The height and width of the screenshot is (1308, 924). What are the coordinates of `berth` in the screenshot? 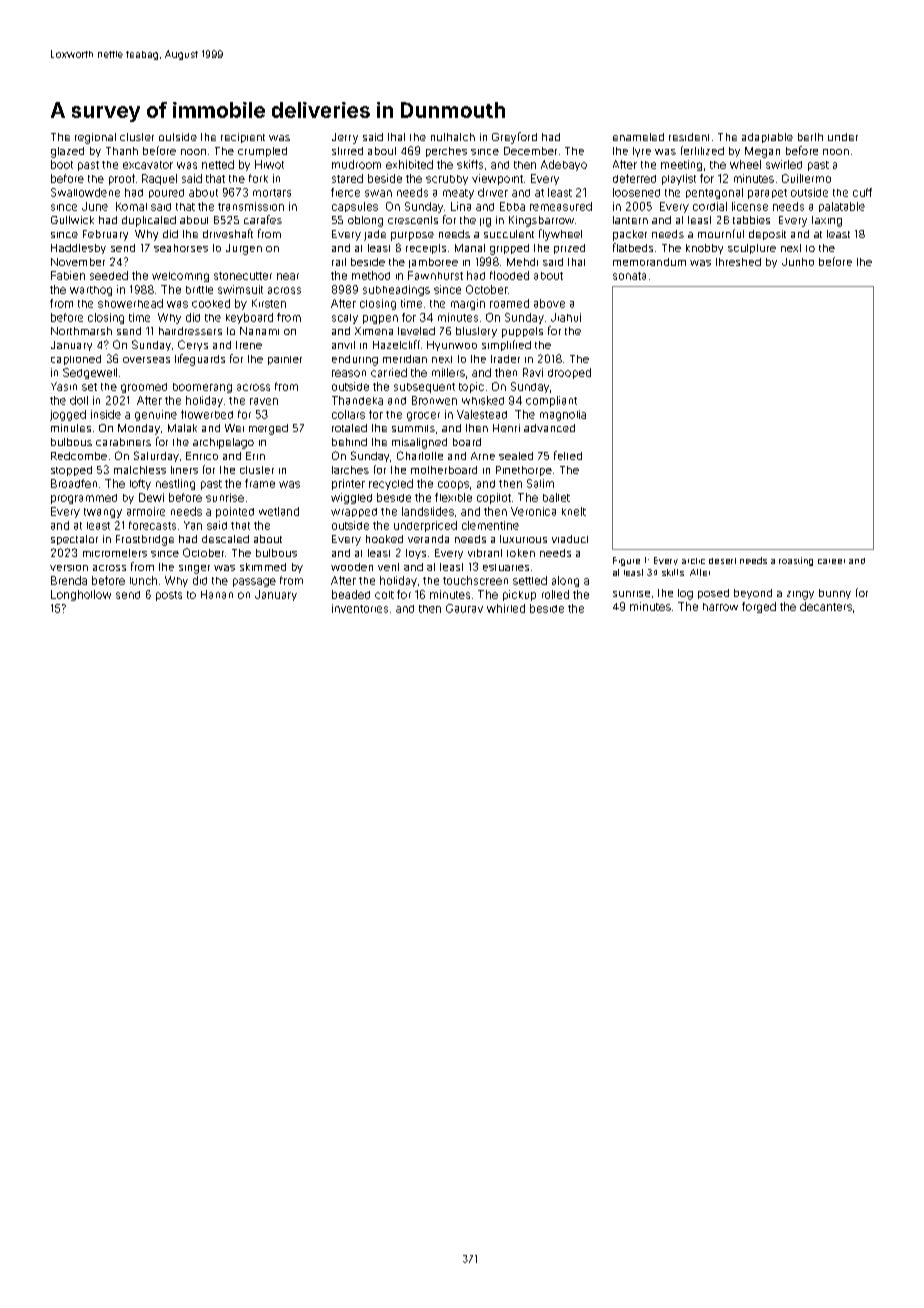 It's located at (810, 137).
